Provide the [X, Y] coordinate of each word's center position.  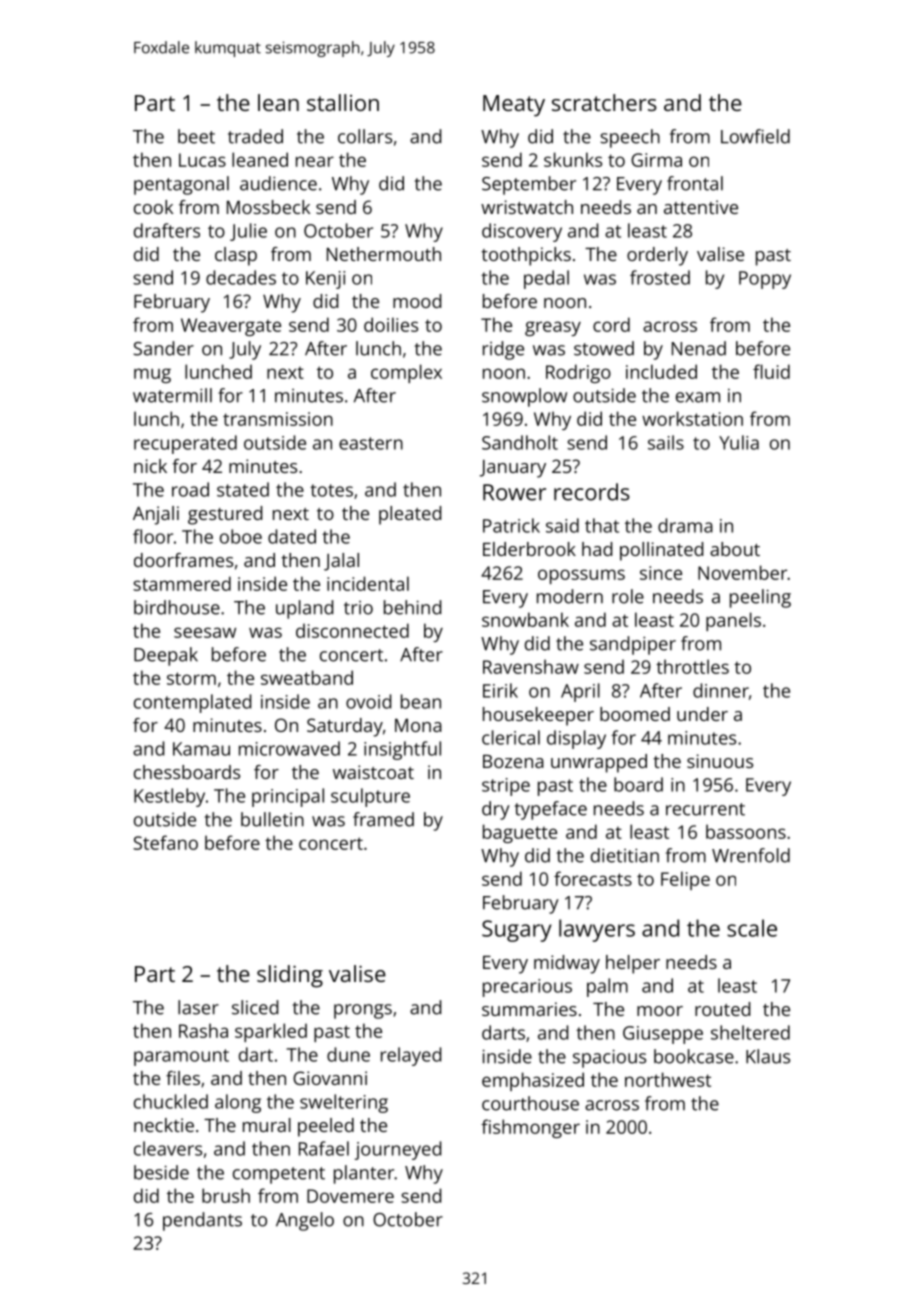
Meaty [514, 106]
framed [383, 819]
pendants [202, 1221]
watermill [172, 395]
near [315, 161]
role [628, 596]
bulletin [272, 819]
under [702, 714]
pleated [410, 515]
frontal [695, 183]
